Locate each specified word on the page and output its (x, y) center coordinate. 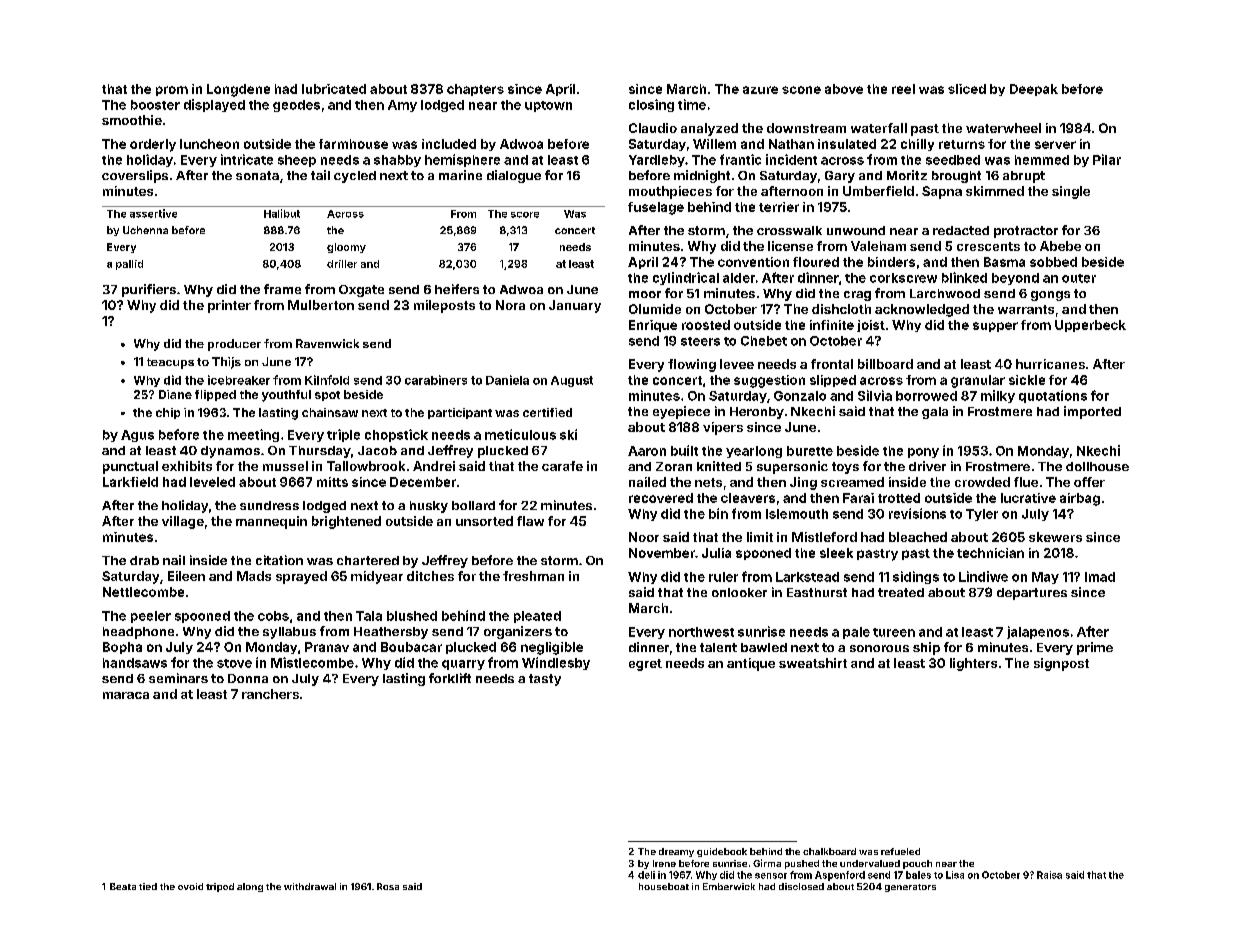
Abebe (1060, 246)
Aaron (647, 451)
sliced (967, 89)
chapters (475, 90)
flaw (530, 521)
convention (753, 262)
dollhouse (1097, 466)
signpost (1061, 664)
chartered (368, 560)
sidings (916, 577)
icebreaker (239, 380)
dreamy (676, 852)
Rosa (388, 886)
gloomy (346, 248)
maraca (126, 695)
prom (172, 91)
